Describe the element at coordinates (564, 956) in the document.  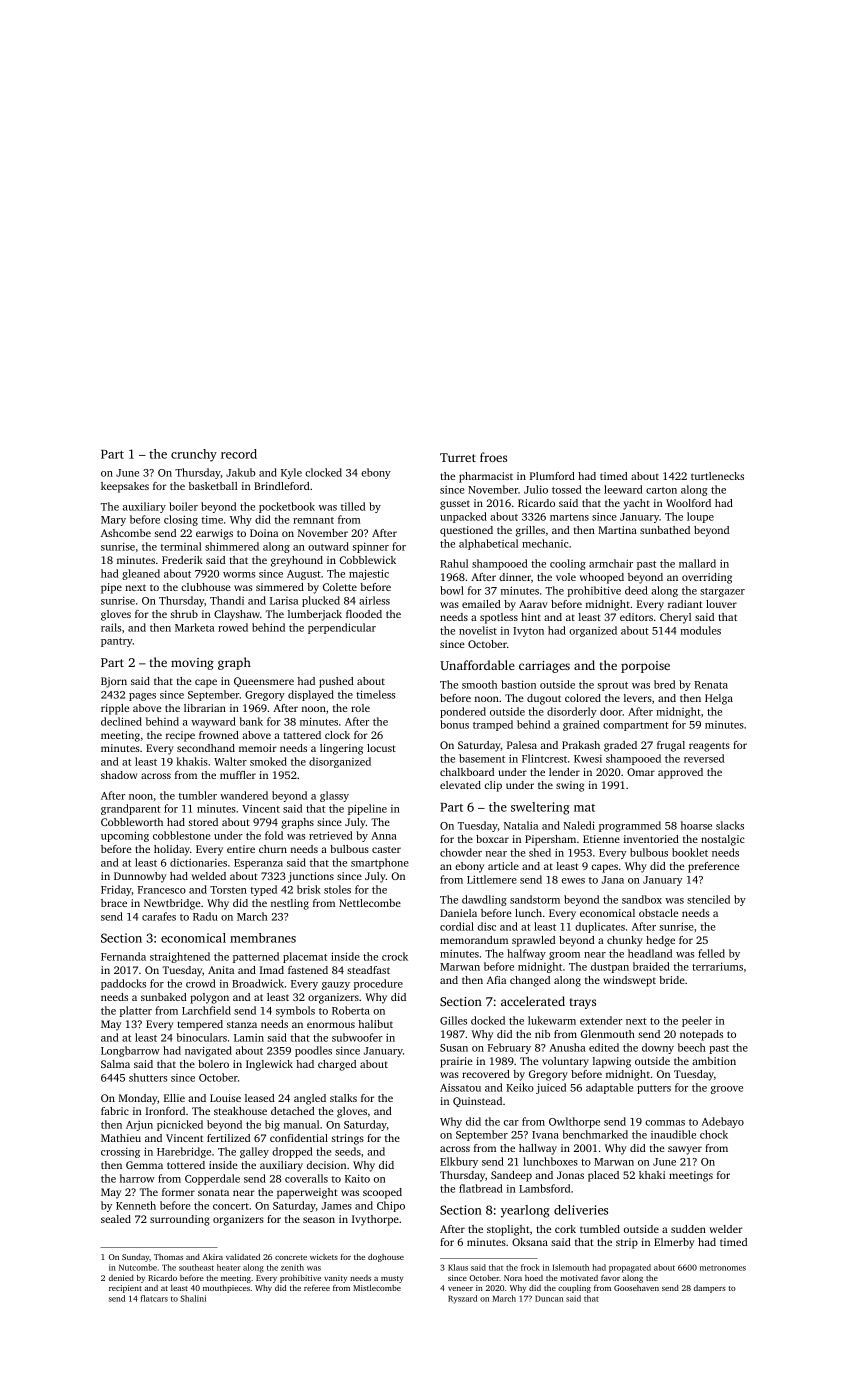
I see `groom` at that location.
